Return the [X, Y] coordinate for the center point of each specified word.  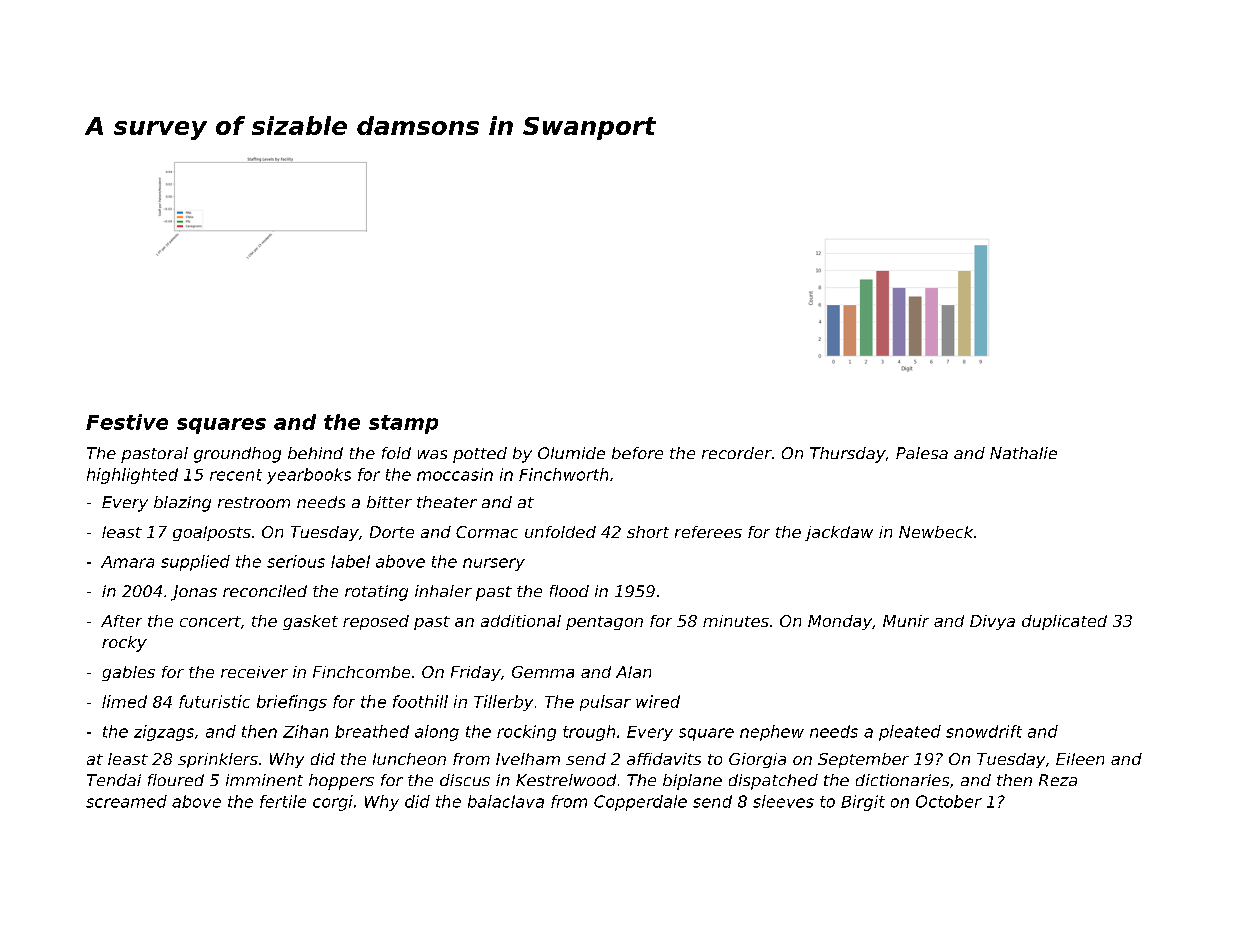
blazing [182, 504]
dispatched [773, 782]
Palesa [922, 453]
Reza [1058, 780]
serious [296, 561]
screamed [126, 801]
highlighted [132, 476]
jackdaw [839, 533]
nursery [494, 564]
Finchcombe [361, 672]
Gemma [543, 672]
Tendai [114, 780]
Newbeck [936, 532]
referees [708, 532]
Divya [992, 622]
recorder [737, 453]
